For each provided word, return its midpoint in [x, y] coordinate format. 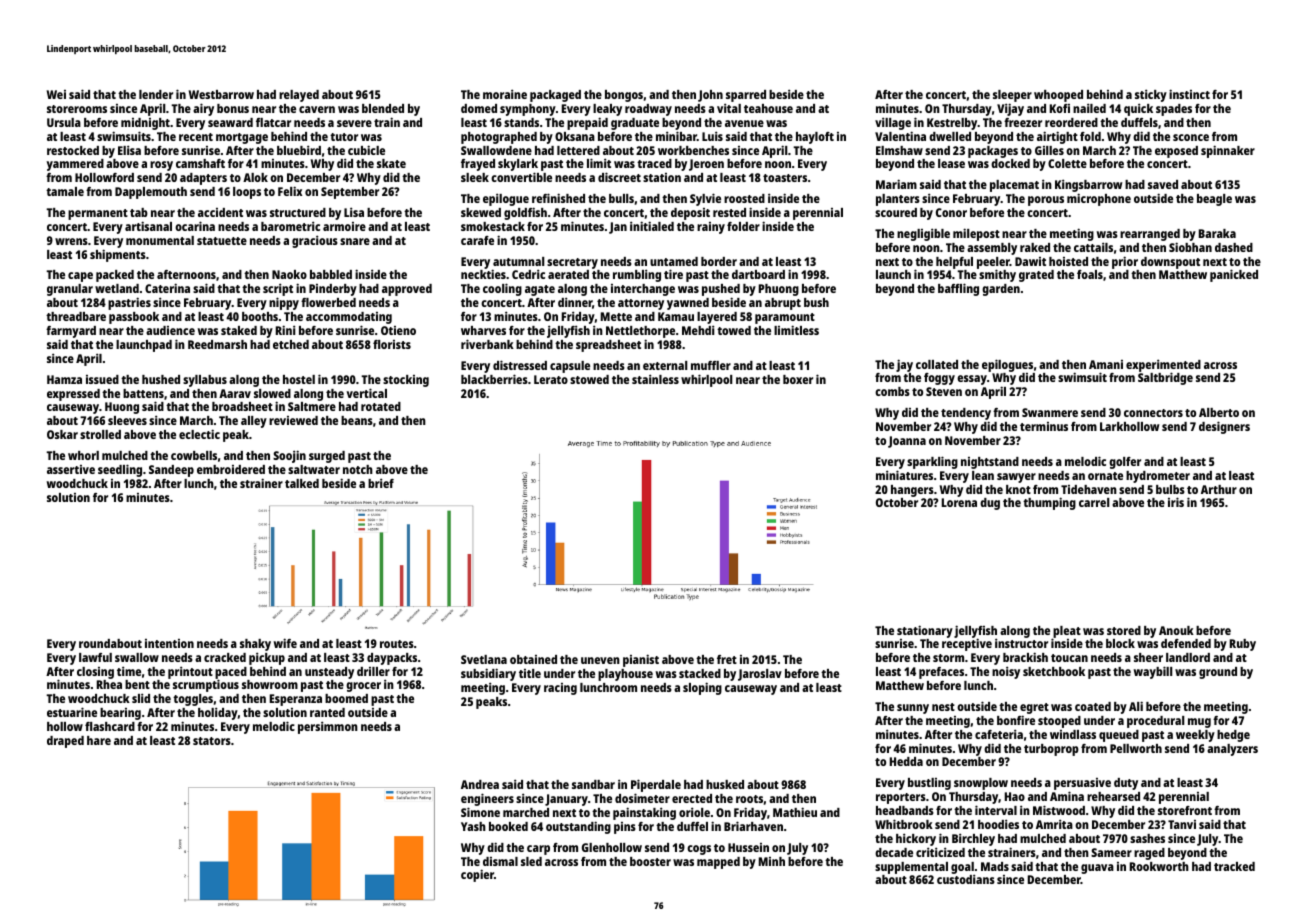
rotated [381, 406]
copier [477, 875]
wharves [483, 330]
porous [1046, 201]
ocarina [195, 226]
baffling [958, 289]
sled [531, 861]
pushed [721, 291]
